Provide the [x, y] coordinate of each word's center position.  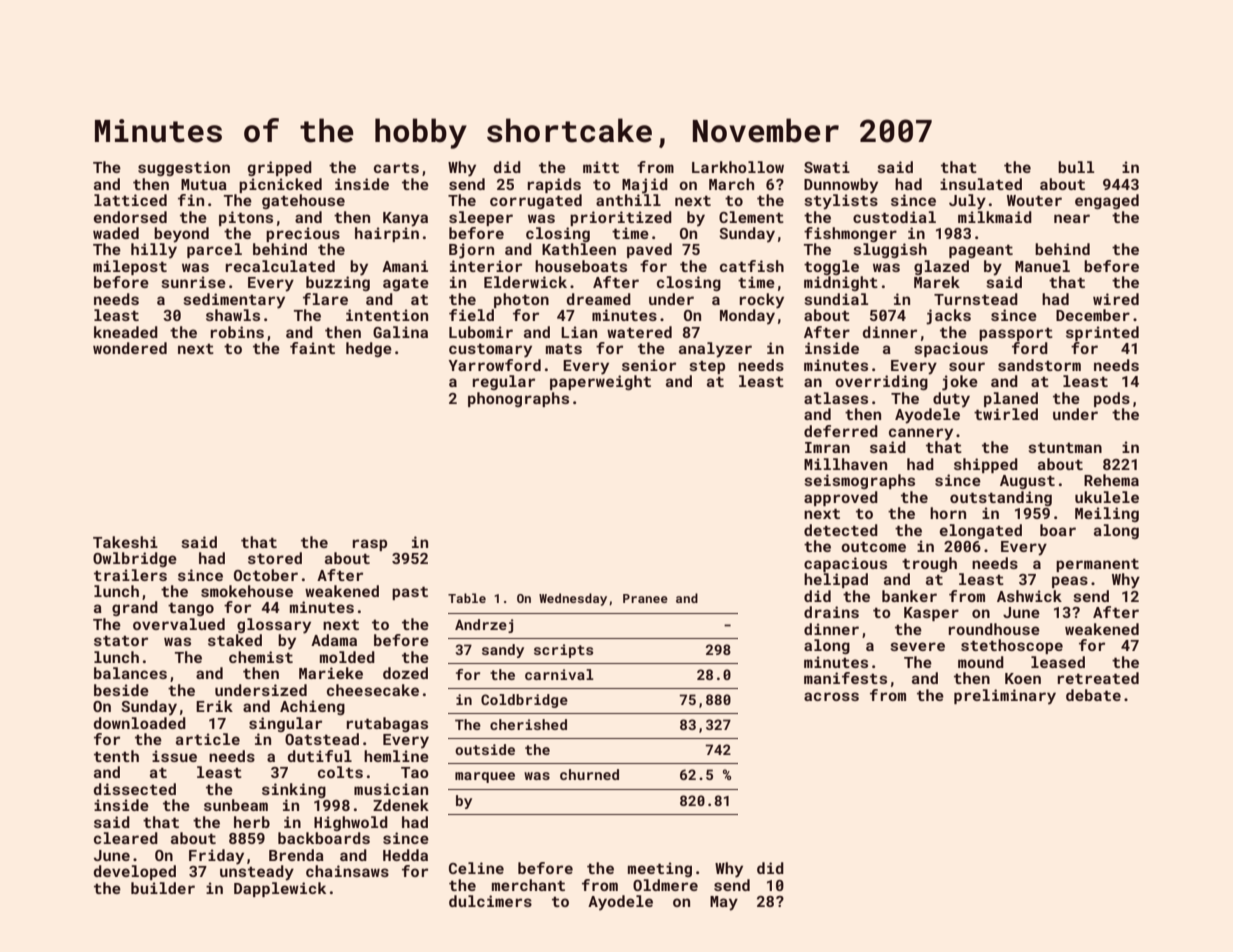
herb [252, 822]
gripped [280, 168]
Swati [827, 167]
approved [841, 498]
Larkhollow [738, 167]
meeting [660, 869]
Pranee [645, 598]
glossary [274, 626]
